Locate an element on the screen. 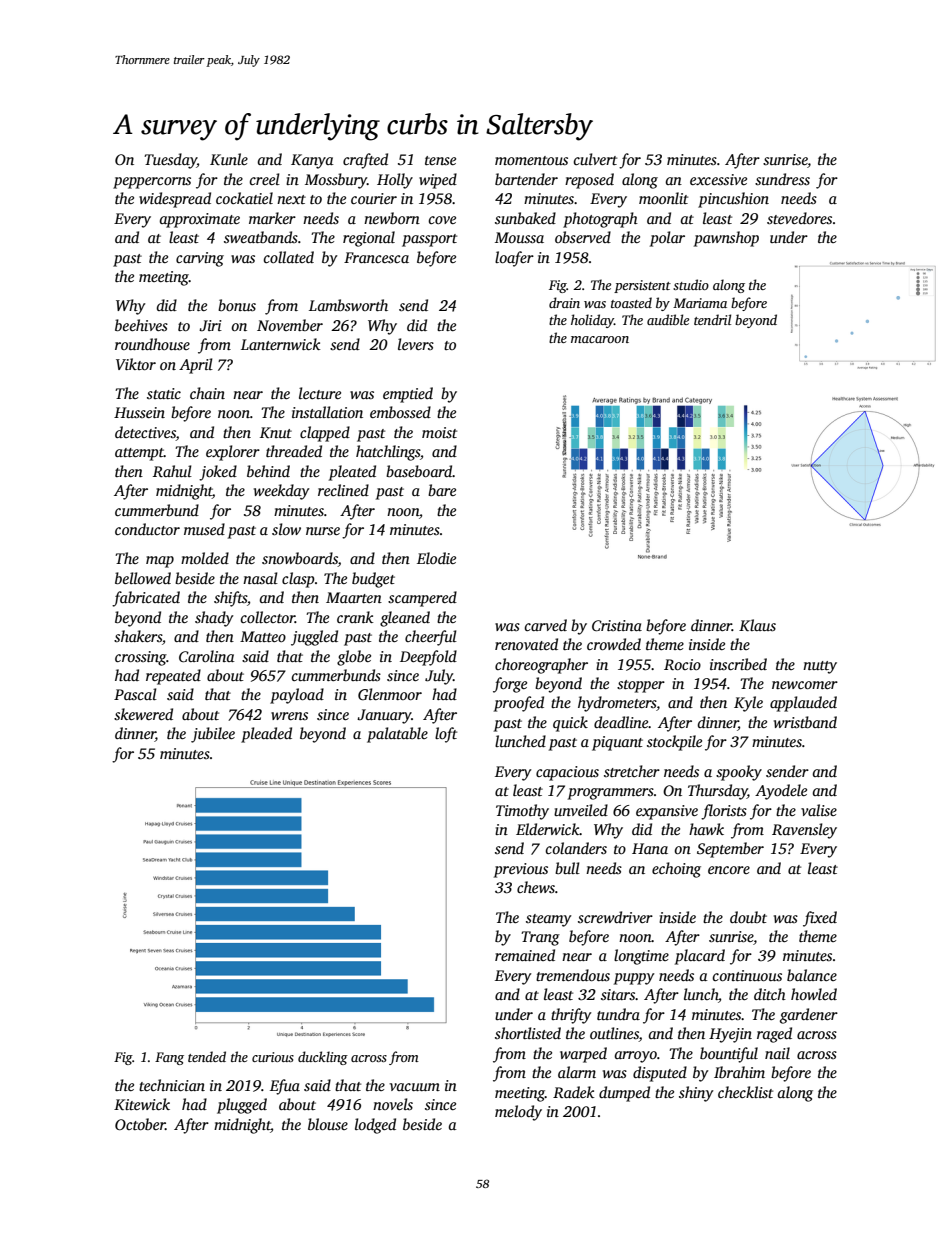 Image resolution: width=952 pixels, height=1233 pixels. previous is located at coordinates (521, 870).
